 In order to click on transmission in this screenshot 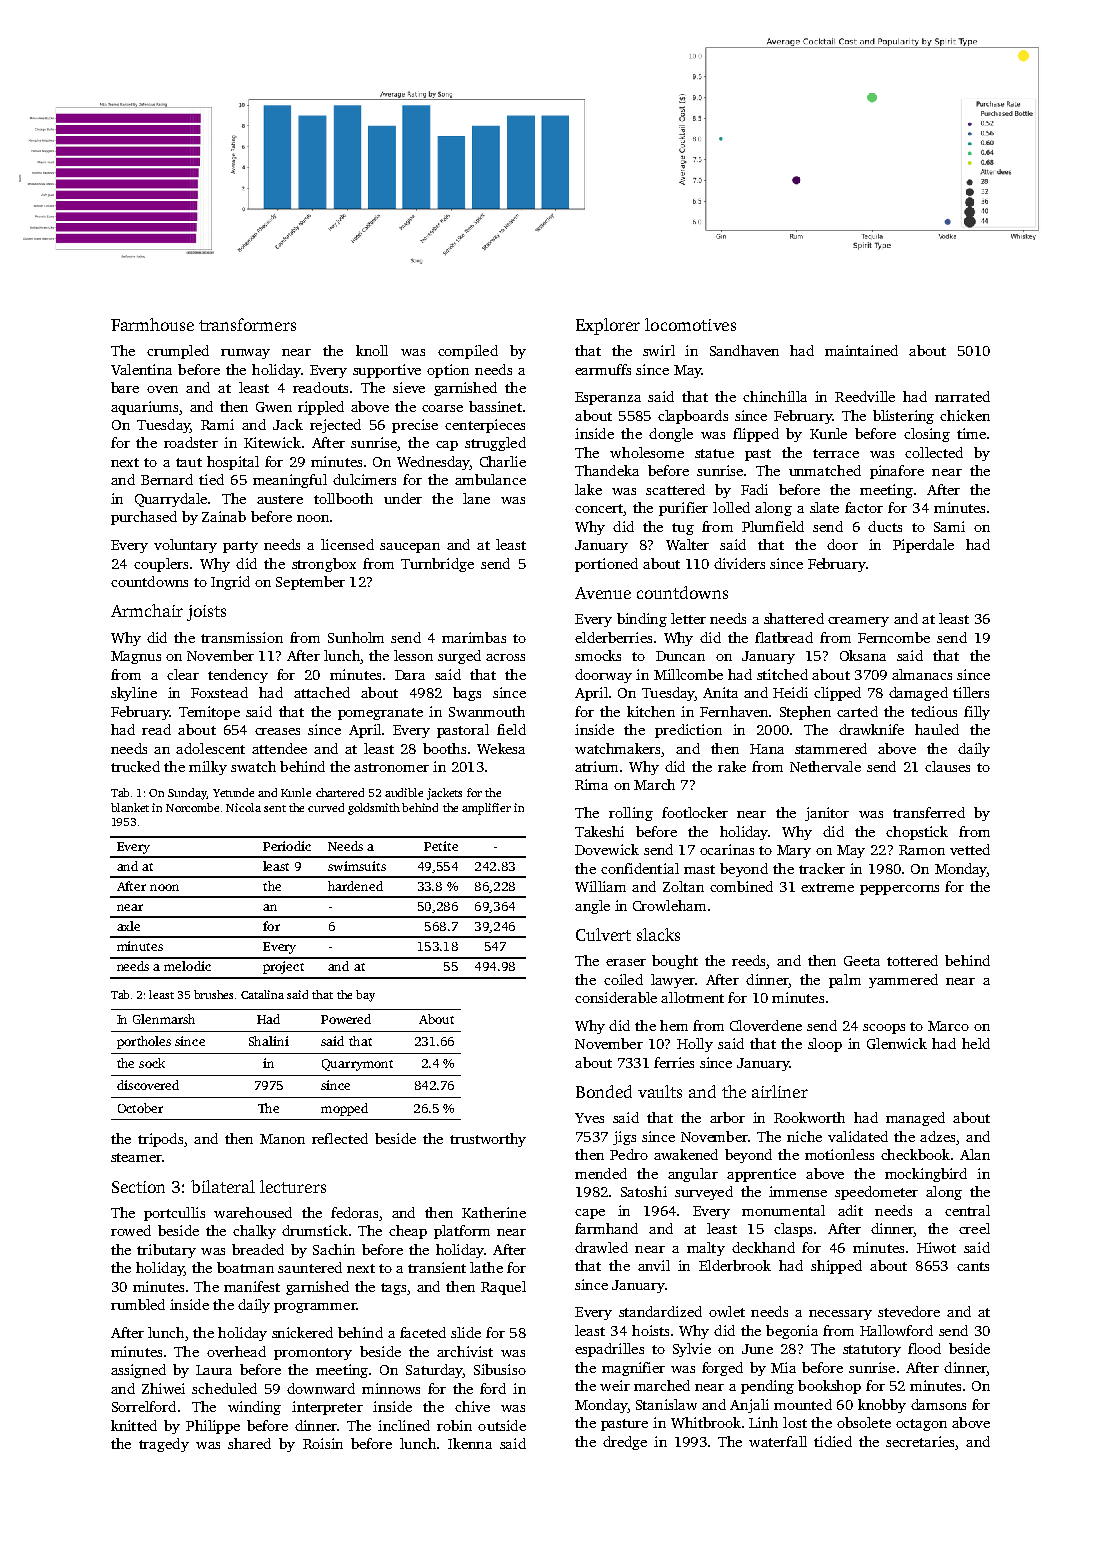, I will do `click(242, 637)`.
